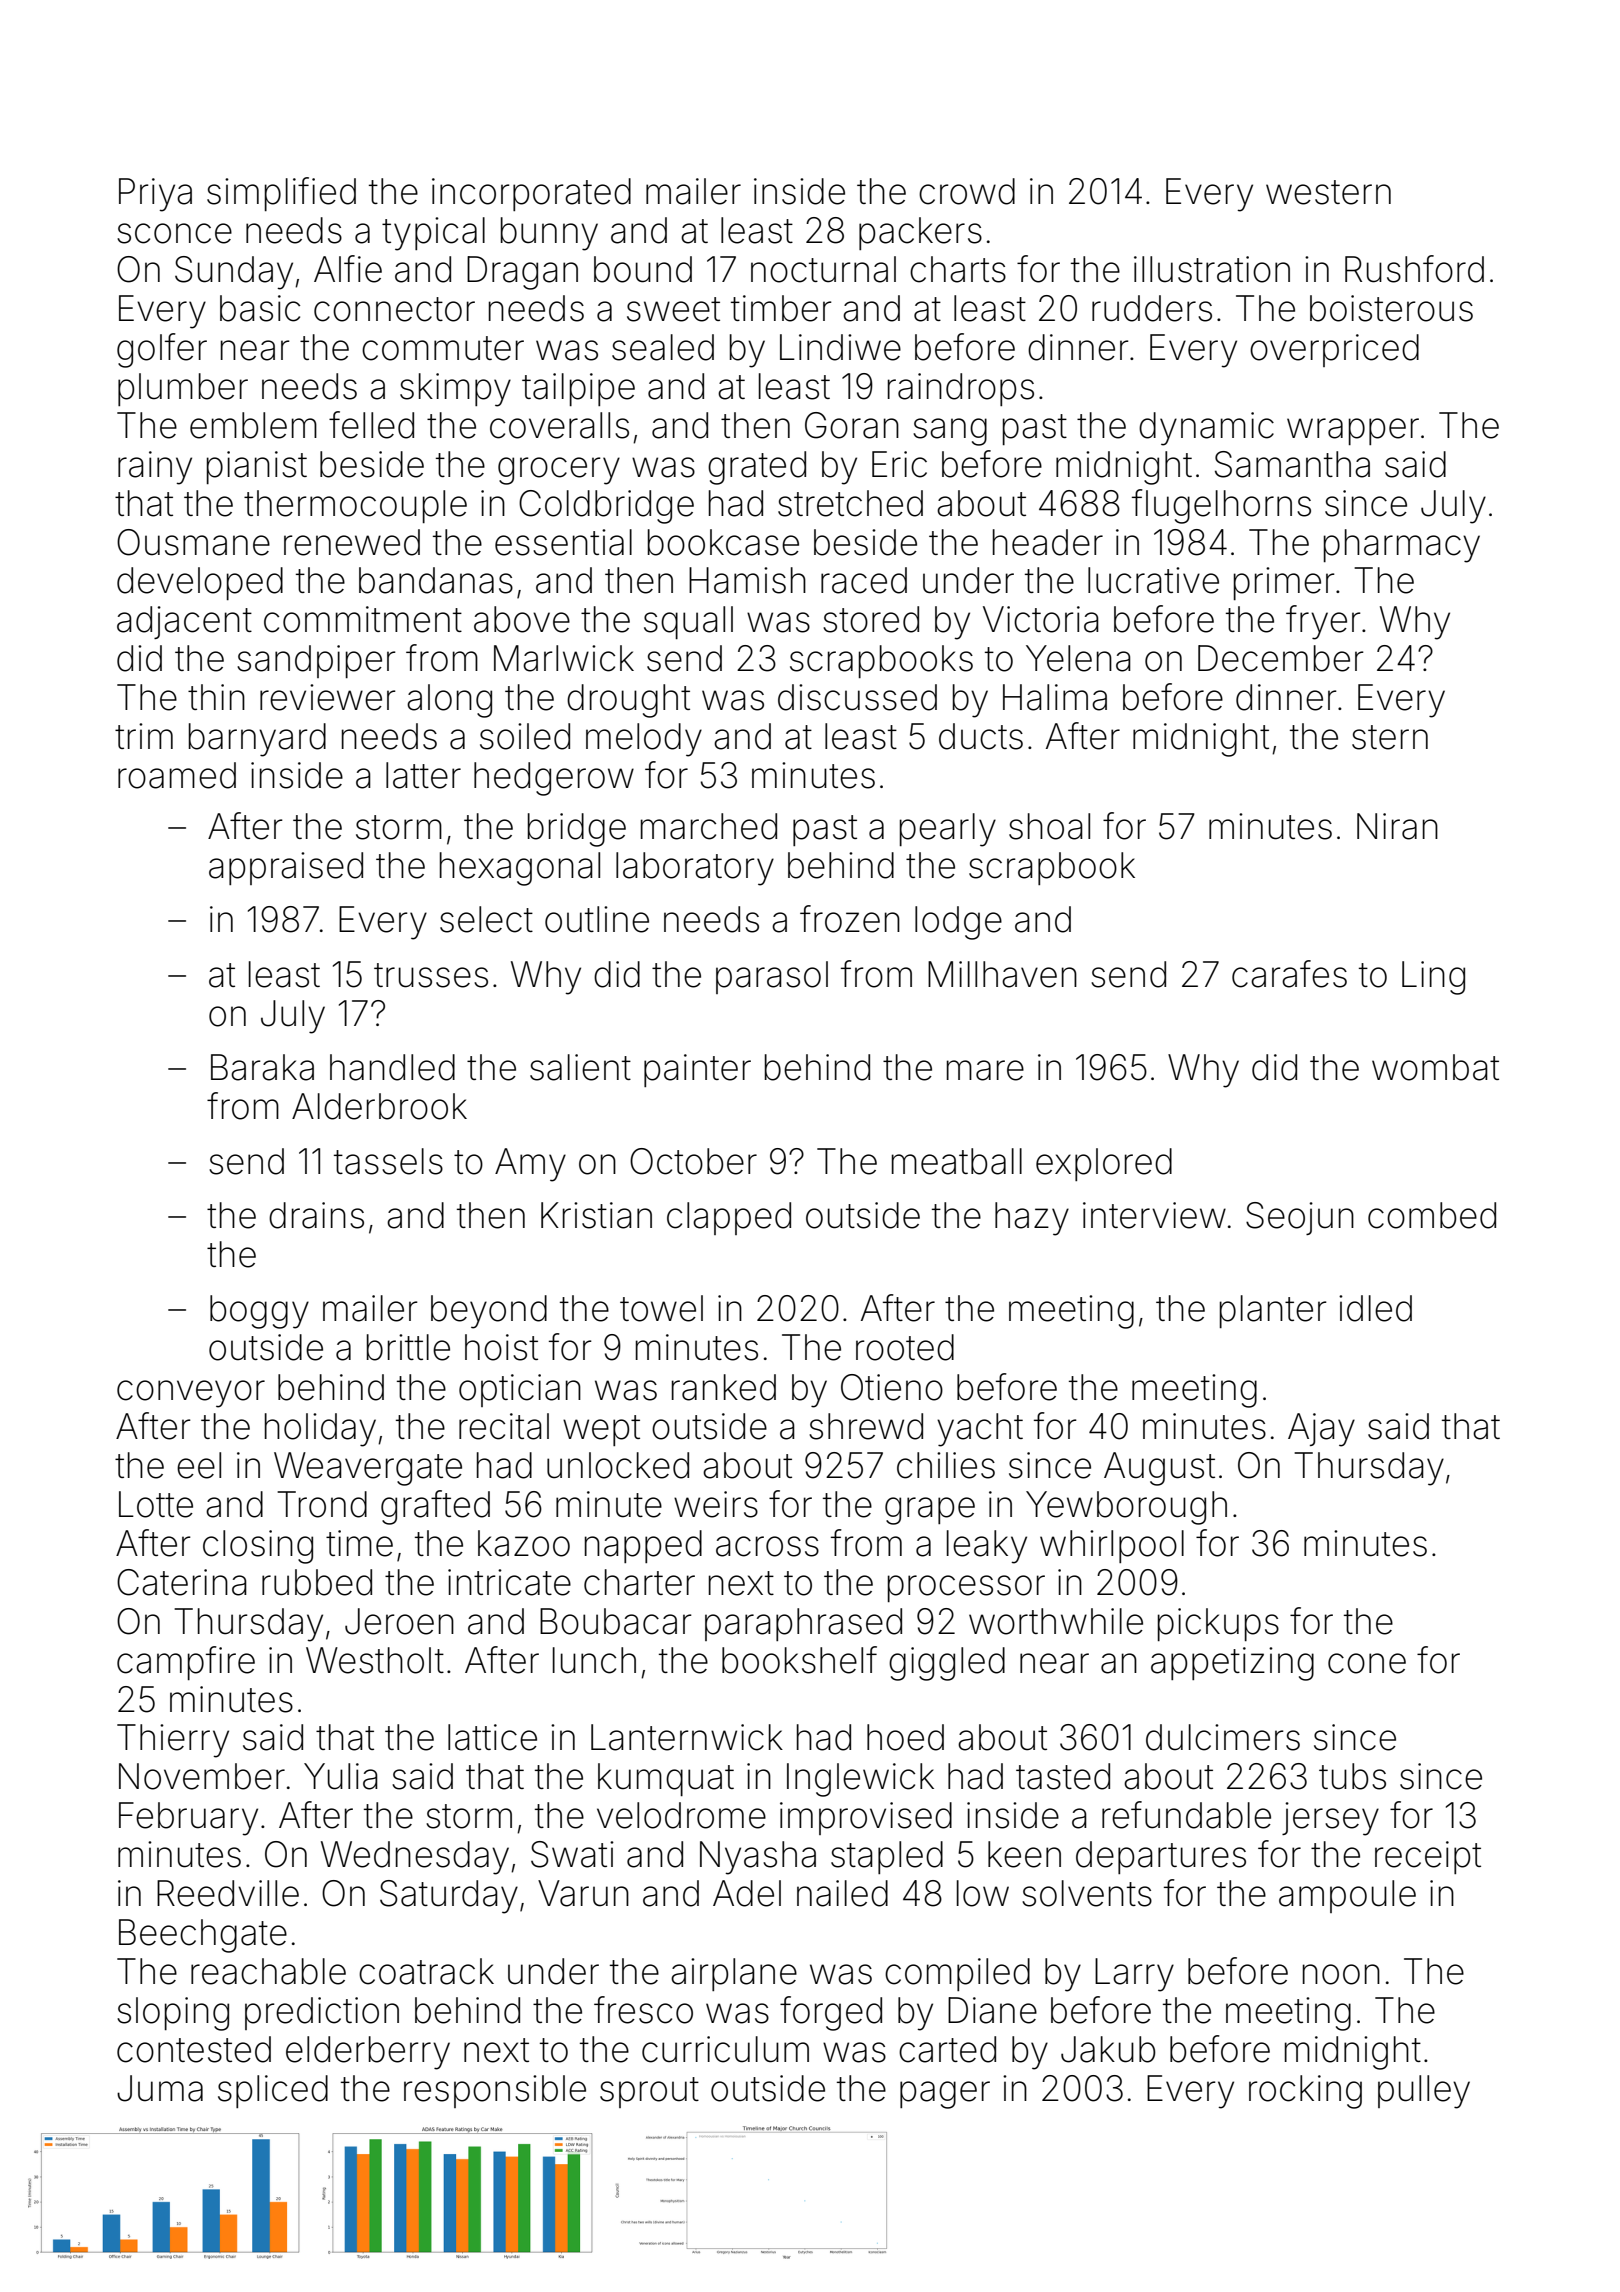 The image size is (1620, 2292). Describe the element at coordinates (1212, 269) in the screenshot. I see `illustration` at that location.
